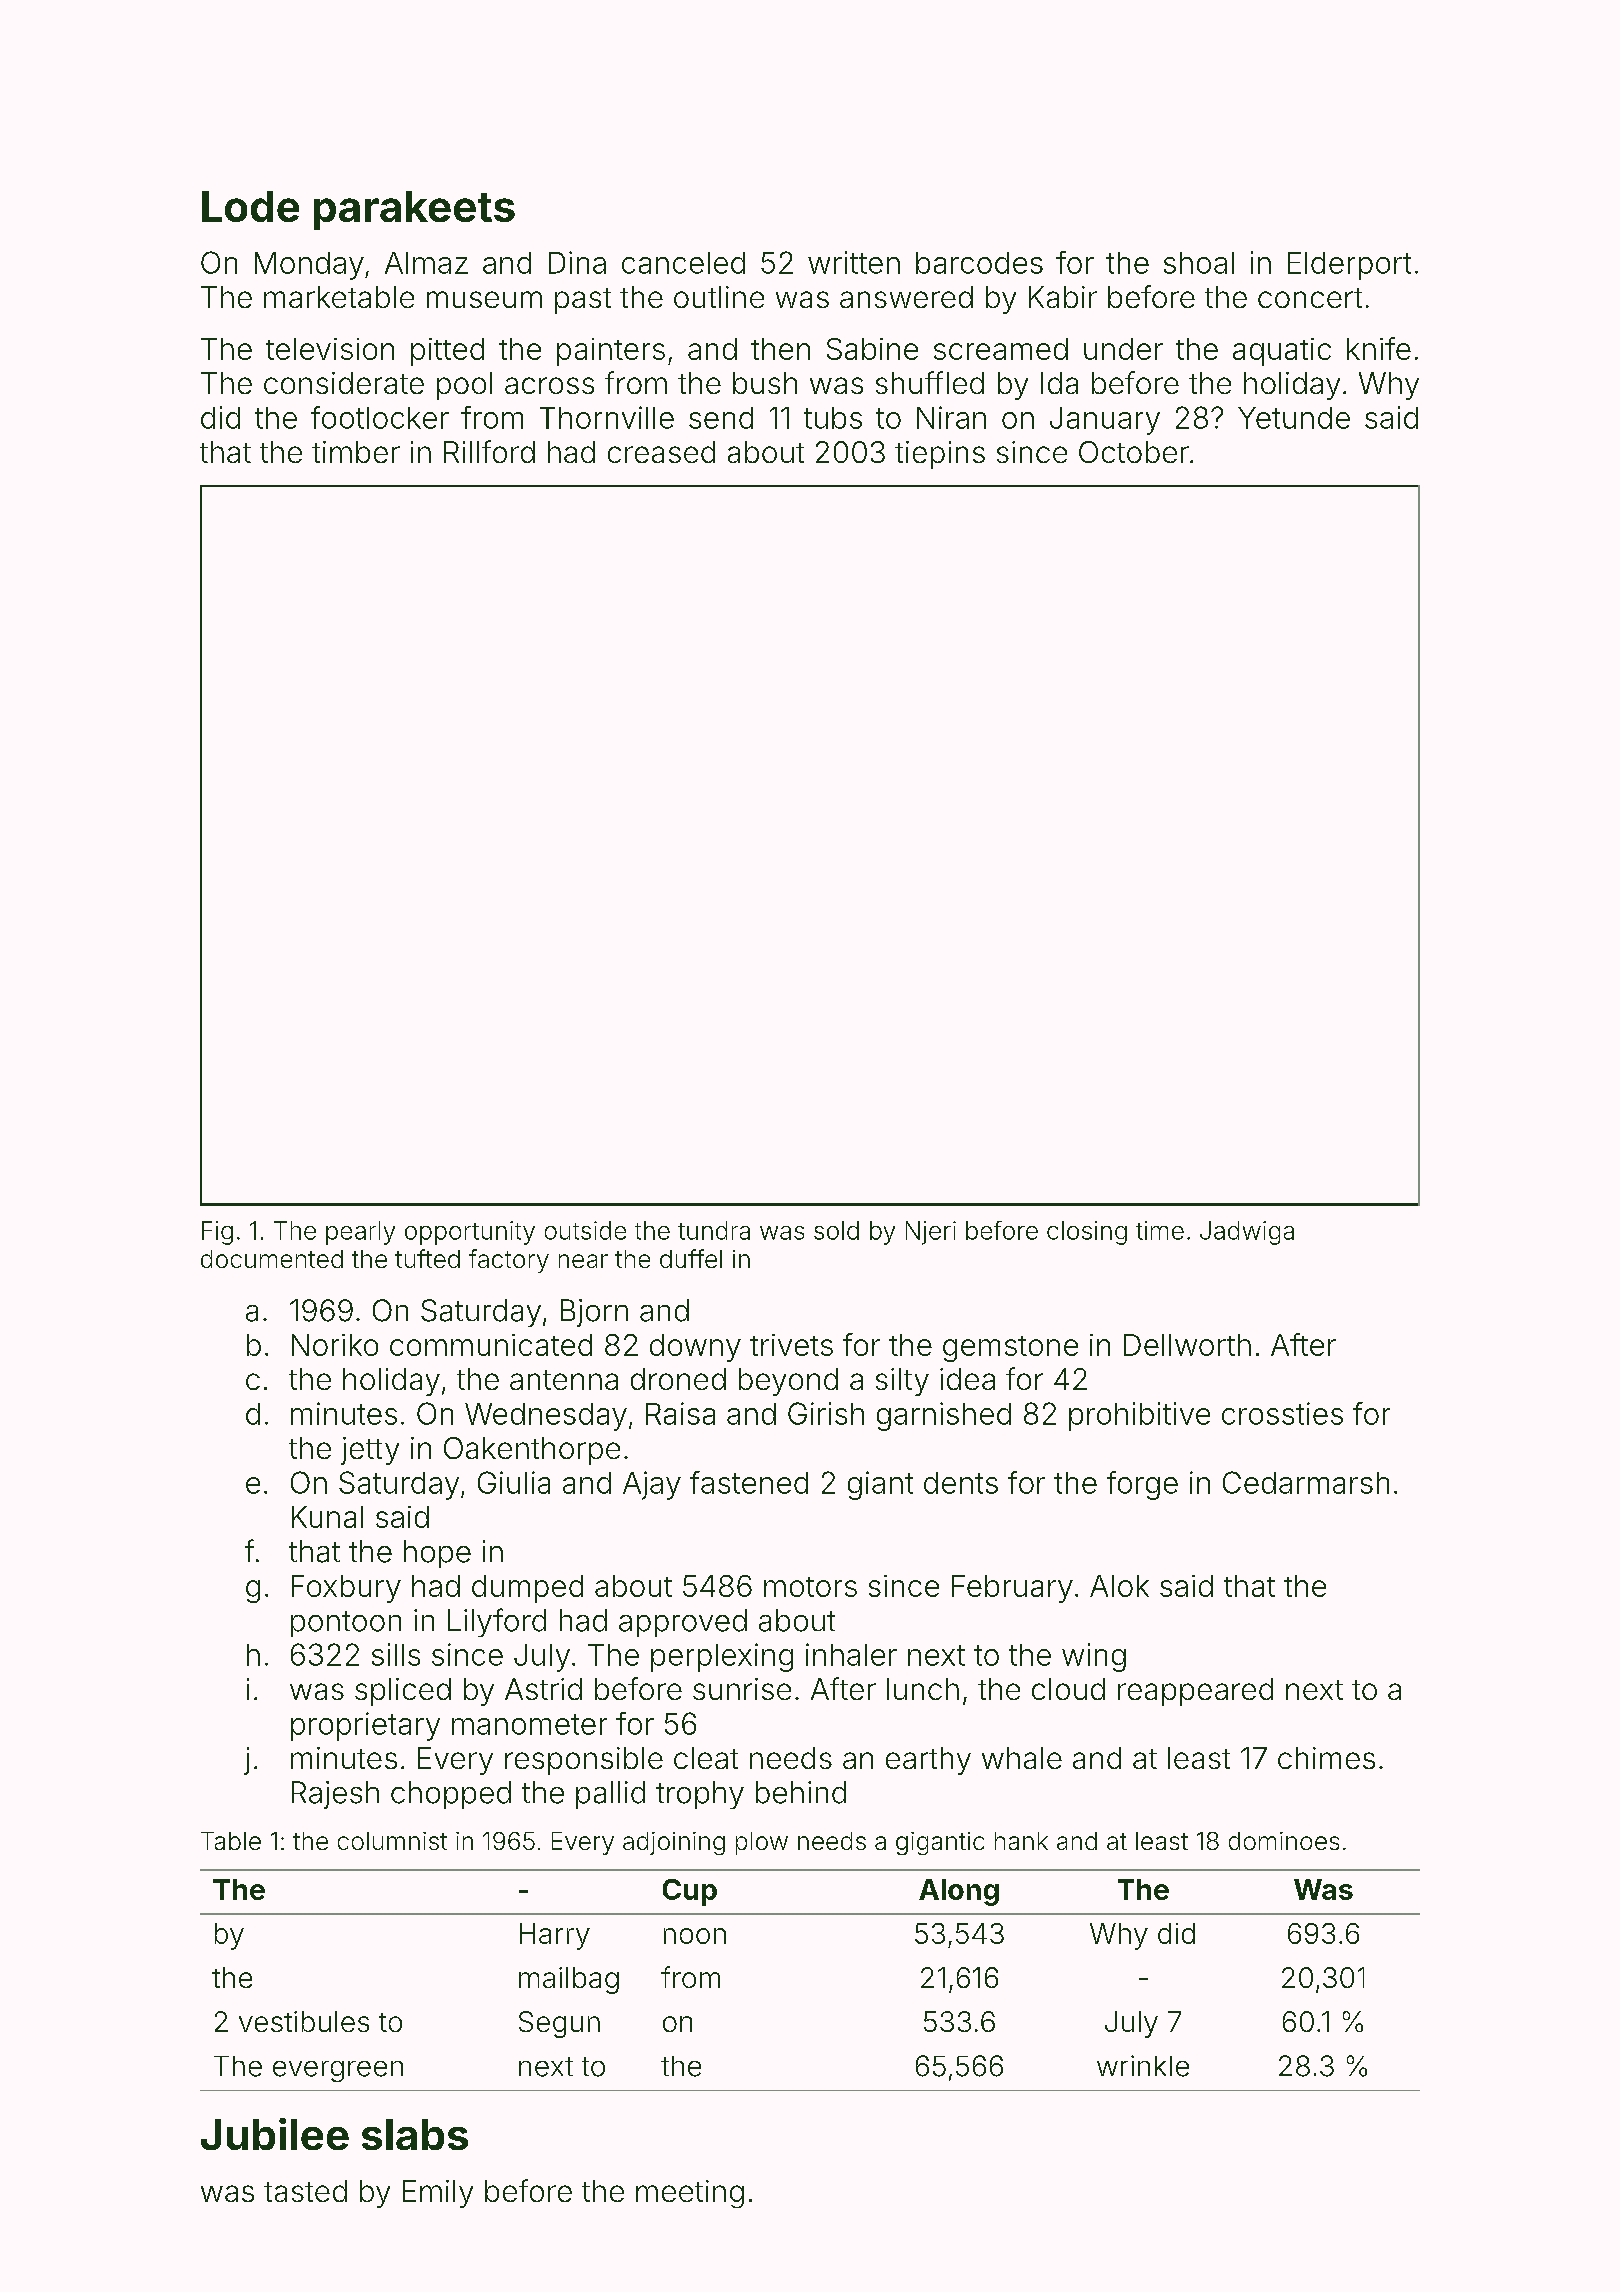 Image resolution: width=1620 pixels, height=2292 pixels. I want to click on Jubilee, so click(275, 2134).
